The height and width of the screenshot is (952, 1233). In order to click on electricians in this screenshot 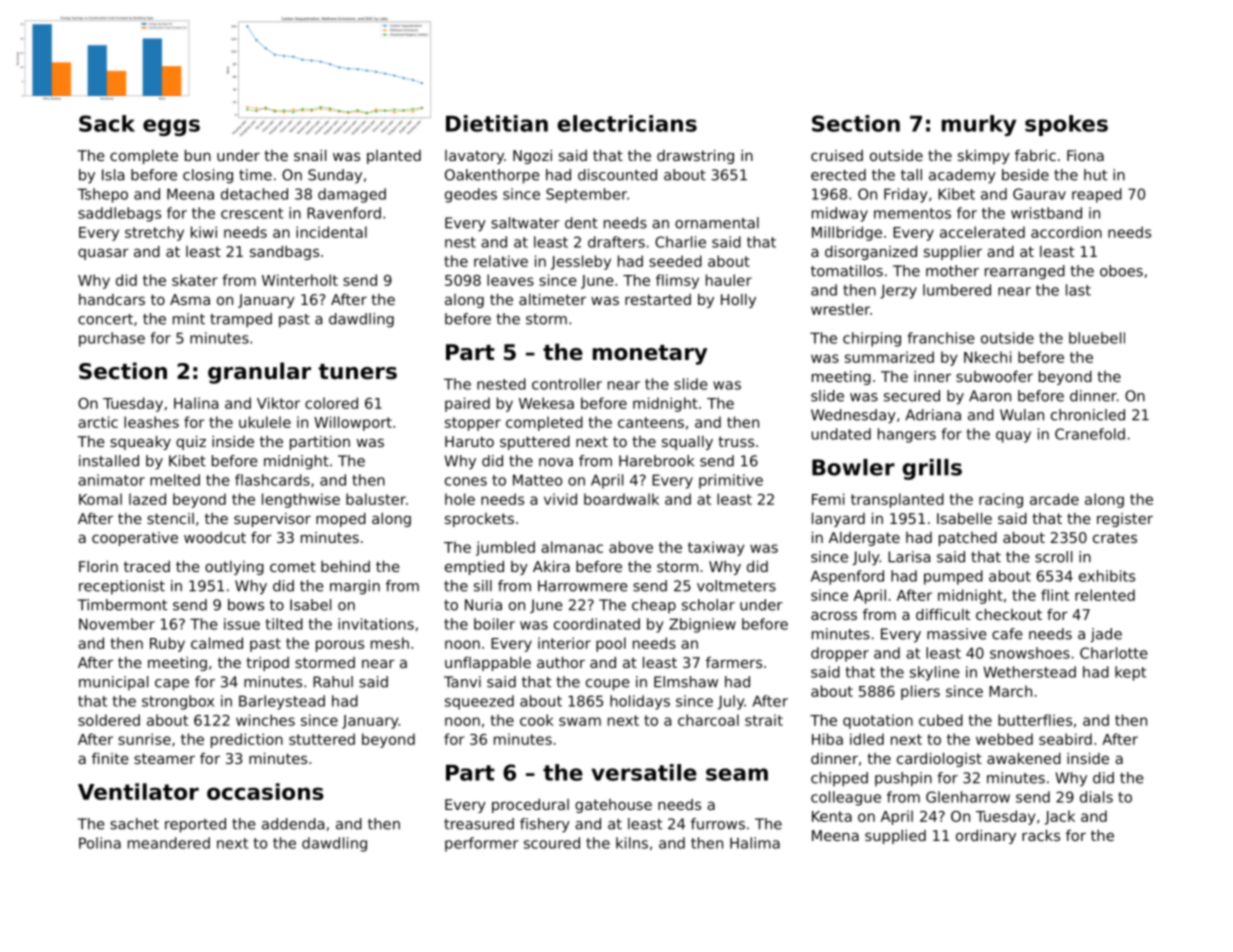, I will do `click(627, 123)`.
